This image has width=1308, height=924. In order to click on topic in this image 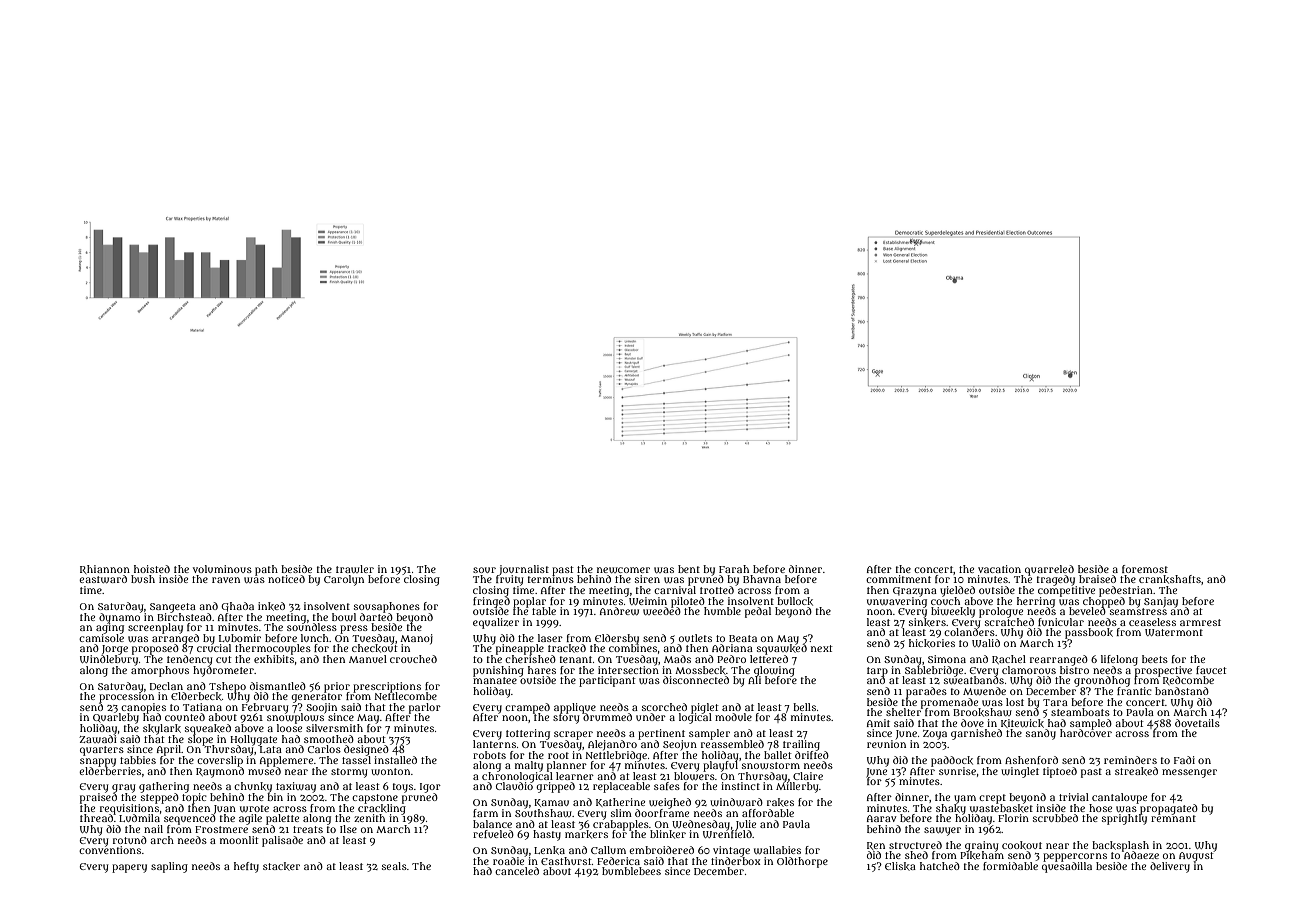, I will do `click(194, 798)`.
